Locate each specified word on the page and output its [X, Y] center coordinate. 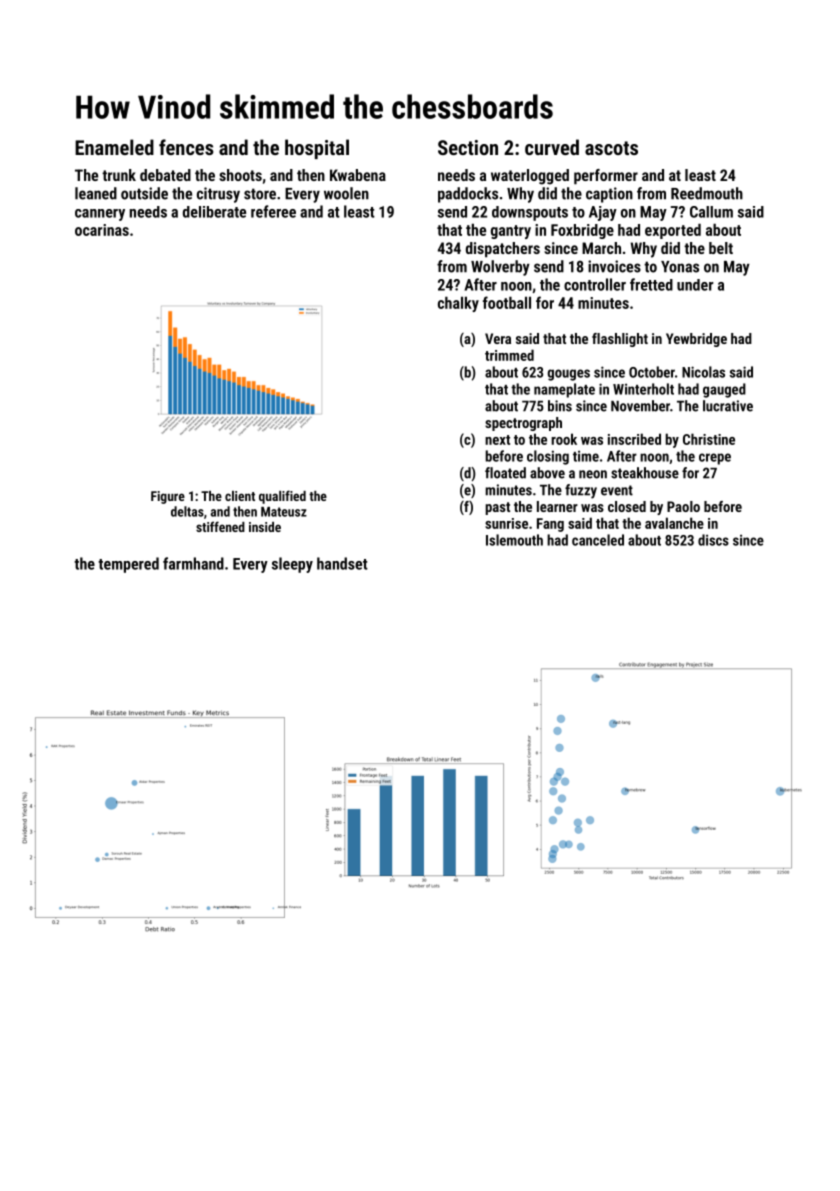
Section [468, 147]
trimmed [509, 355]
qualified [282, 497]
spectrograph [523, 424]
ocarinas [102, 230]
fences [186, 147]
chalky [458, 304]
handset [342, 563]
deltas [187, 511]
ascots [611, 148]
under [695, 285]
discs [713, 540]
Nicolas [703, 372]
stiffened [220, 526]
